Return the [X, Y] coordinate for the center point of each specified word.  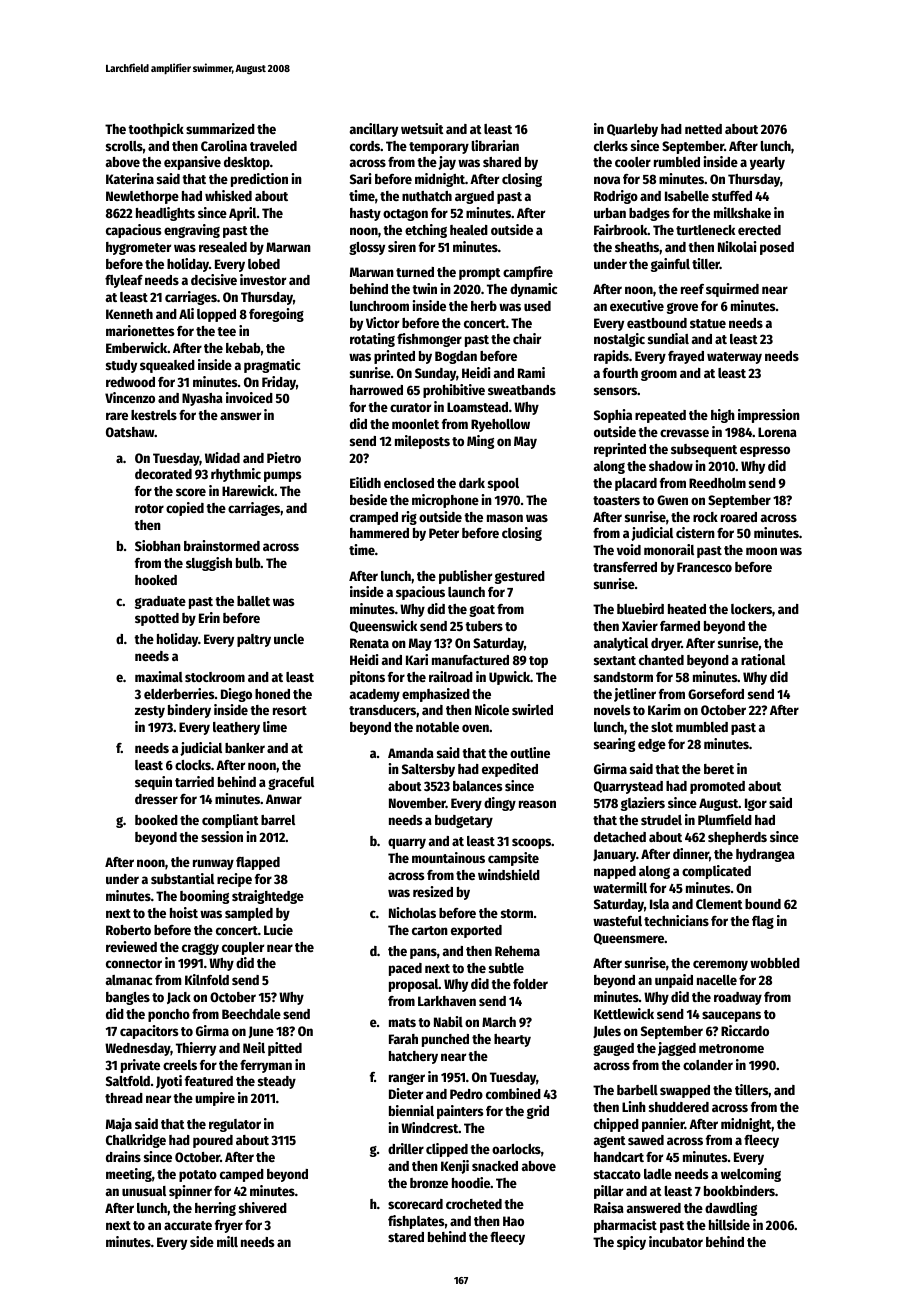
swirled [532, 709]
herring [215, 1209]
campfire [528, 273]
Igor [756, 804]
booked [156, 820]
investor [263, 279]
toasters [616, 500]
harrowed [376, 390]
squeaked [167, 366]
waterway [734, 358]
